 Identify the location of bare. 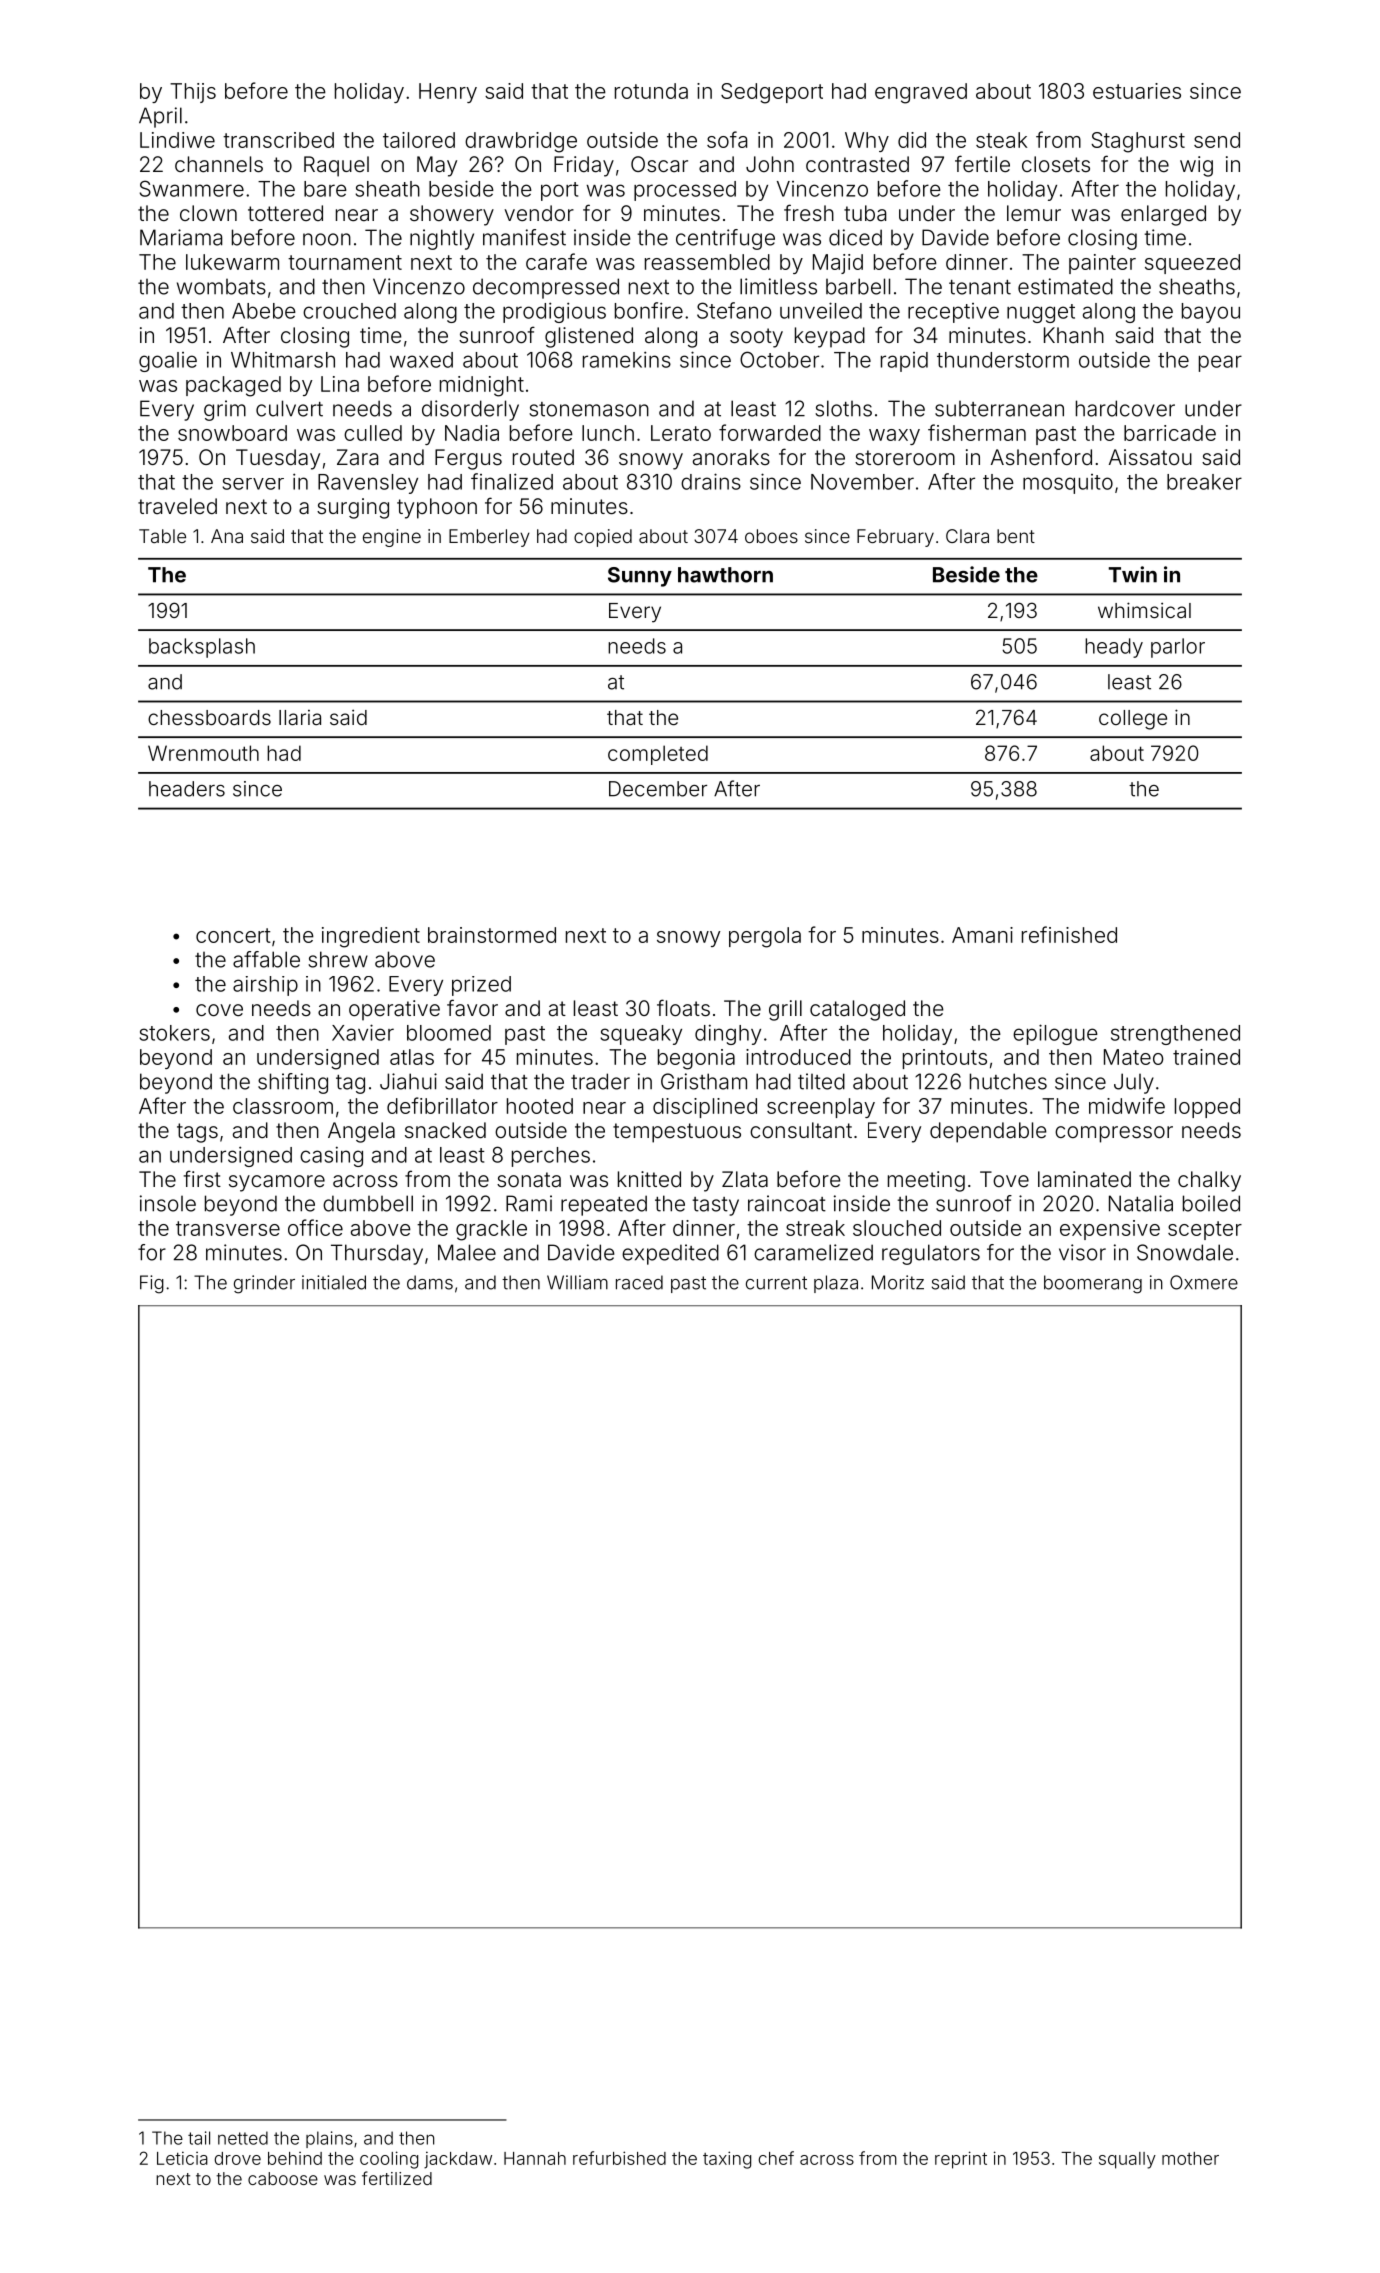
(325, 189).
